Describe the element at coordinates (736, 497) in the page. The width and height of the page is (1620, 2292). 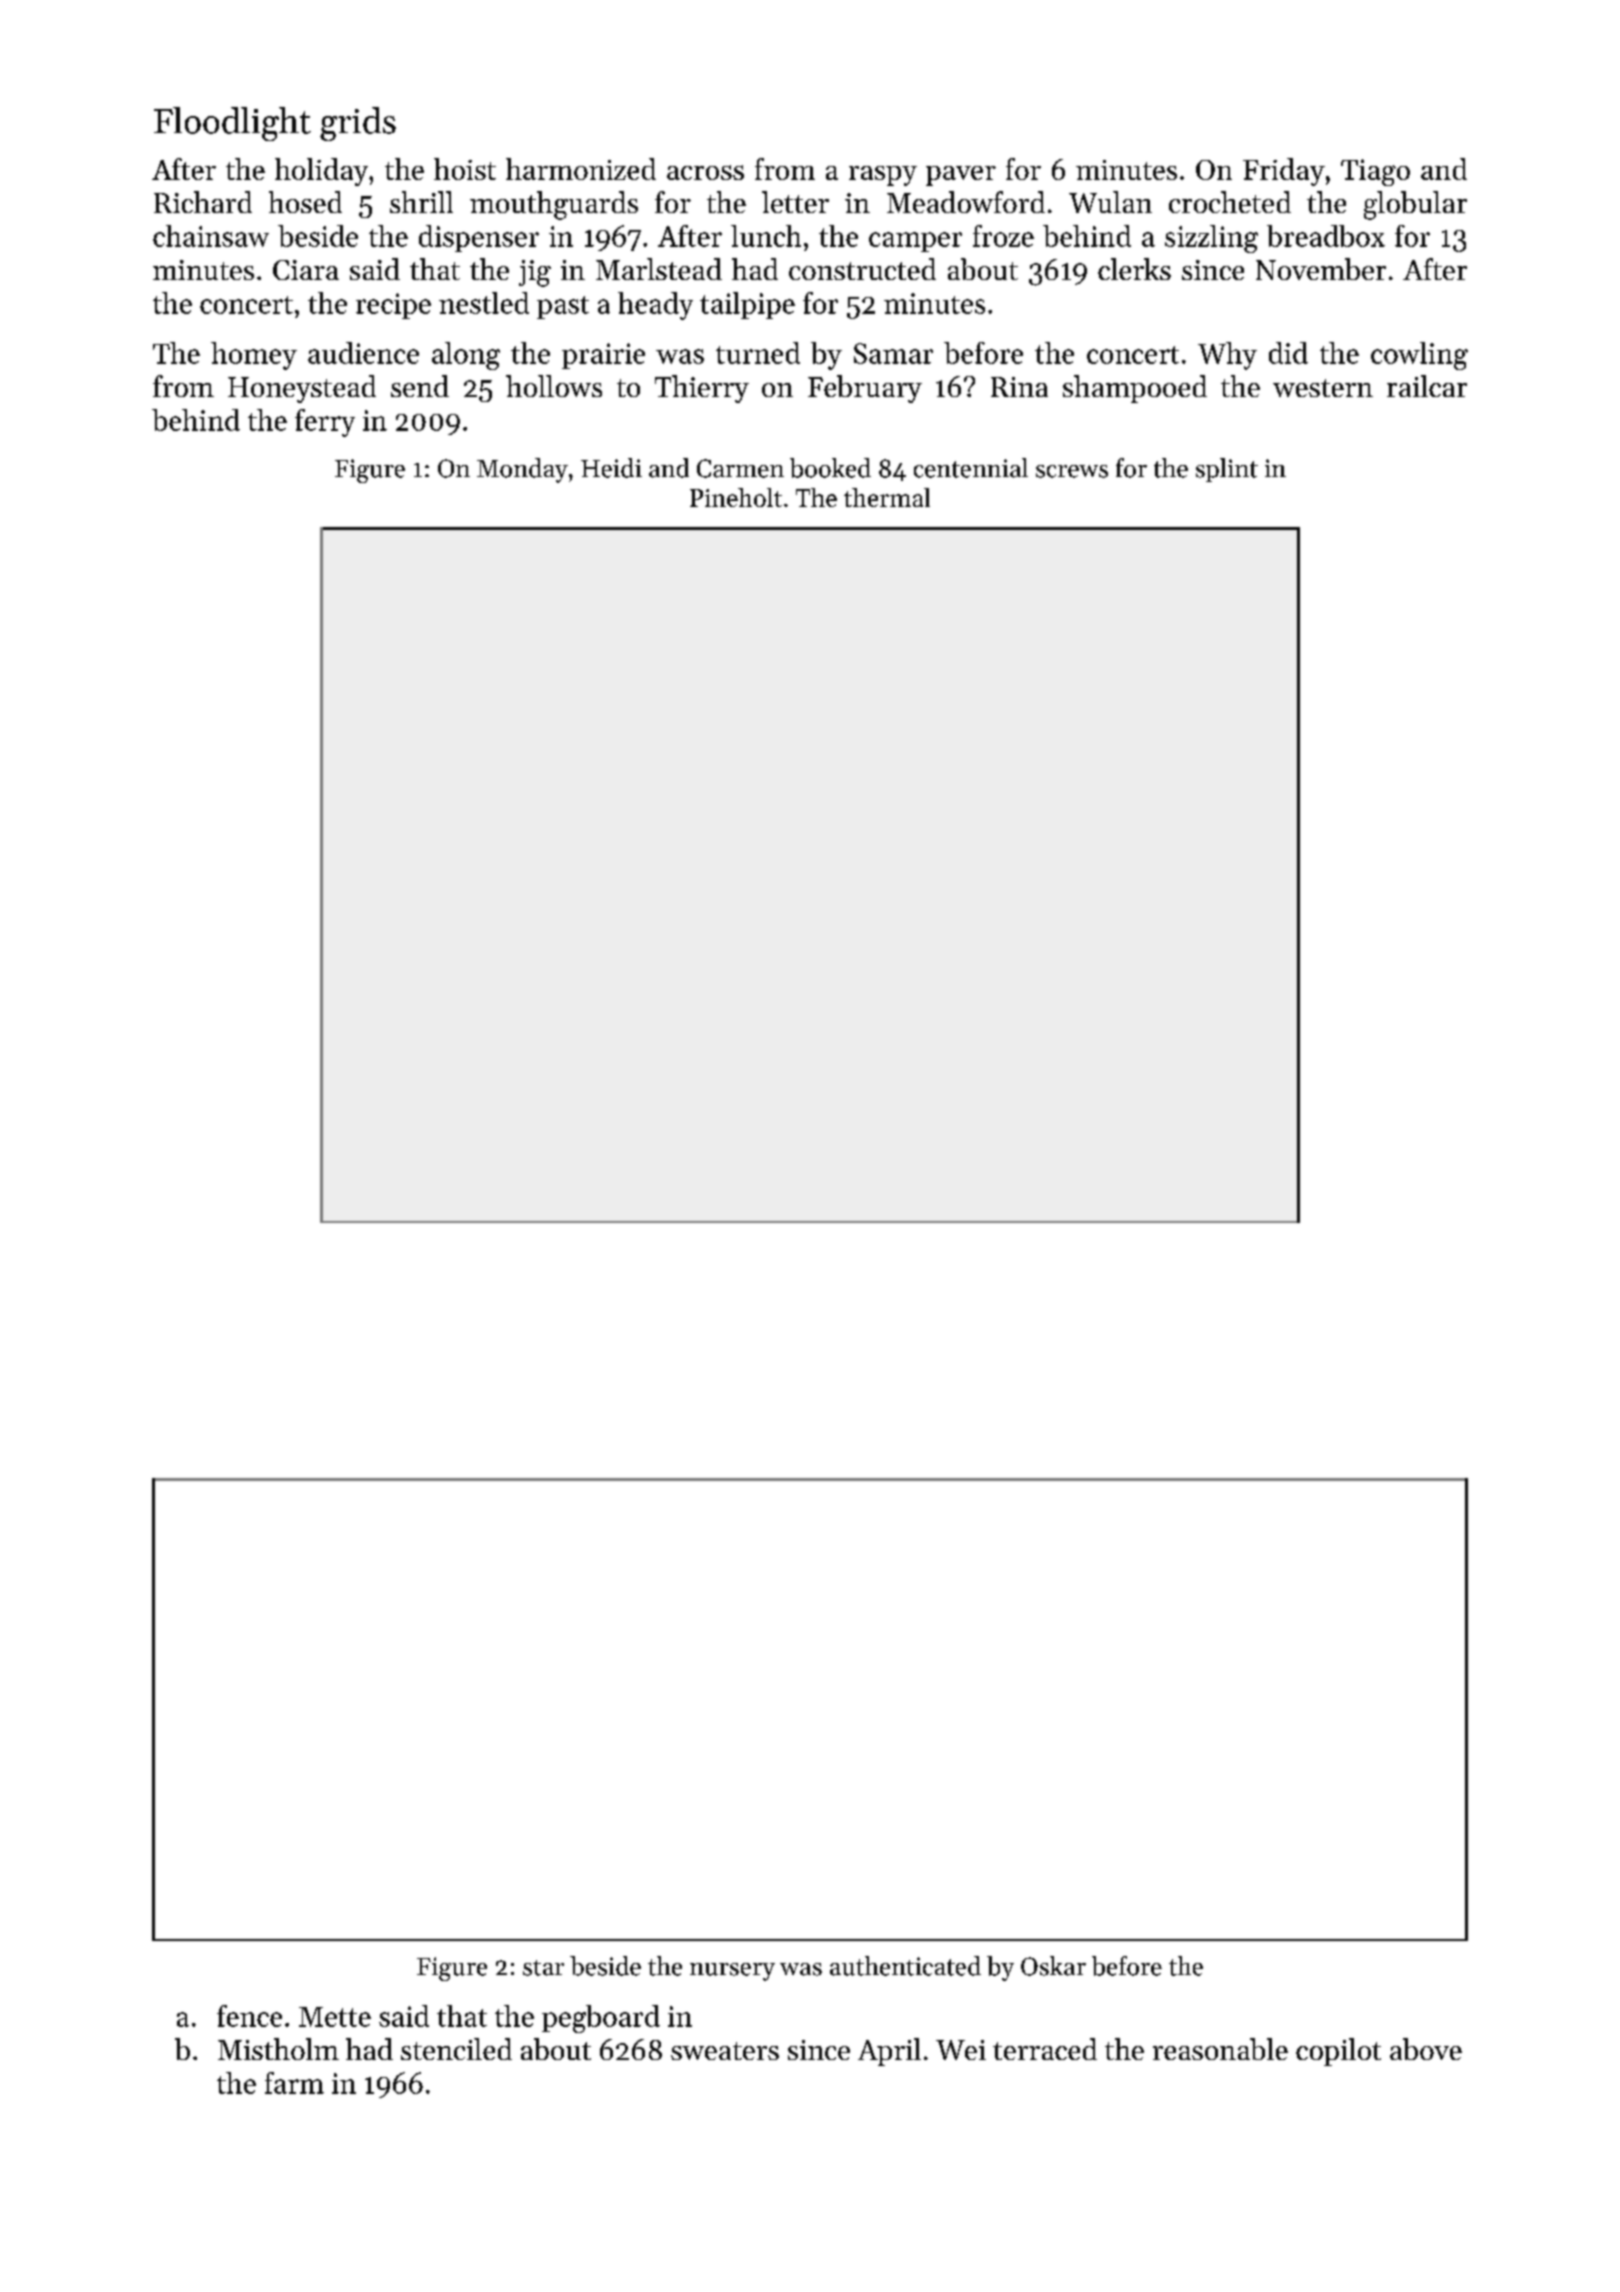
I see `Pineholt` at that location.
